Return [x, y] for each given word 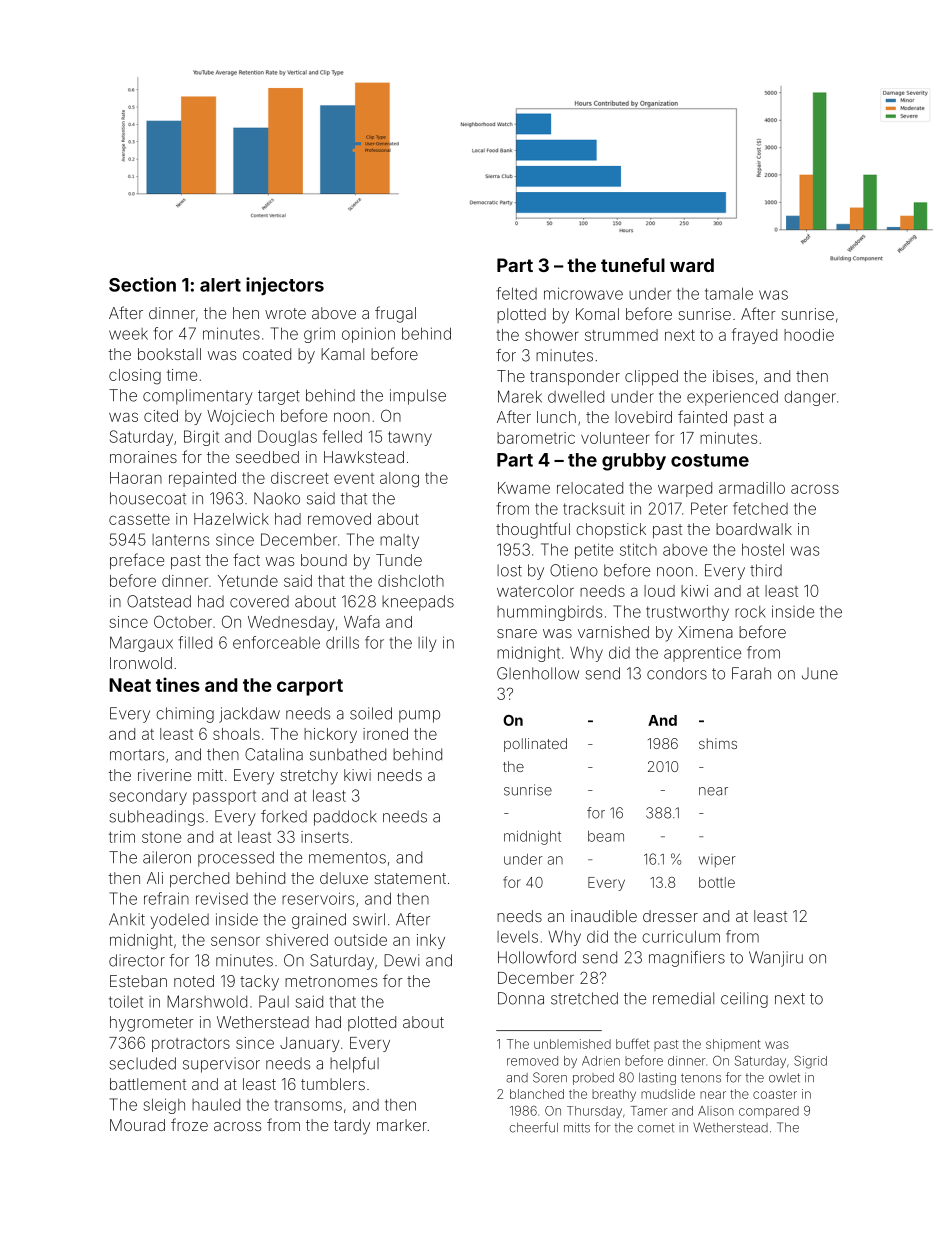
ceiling [744, 1000]
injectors [285, 286]
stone [161, 837]
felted [516, 293]
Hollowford [537, 957]
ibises [733, 376]
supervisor [221, 1065]
